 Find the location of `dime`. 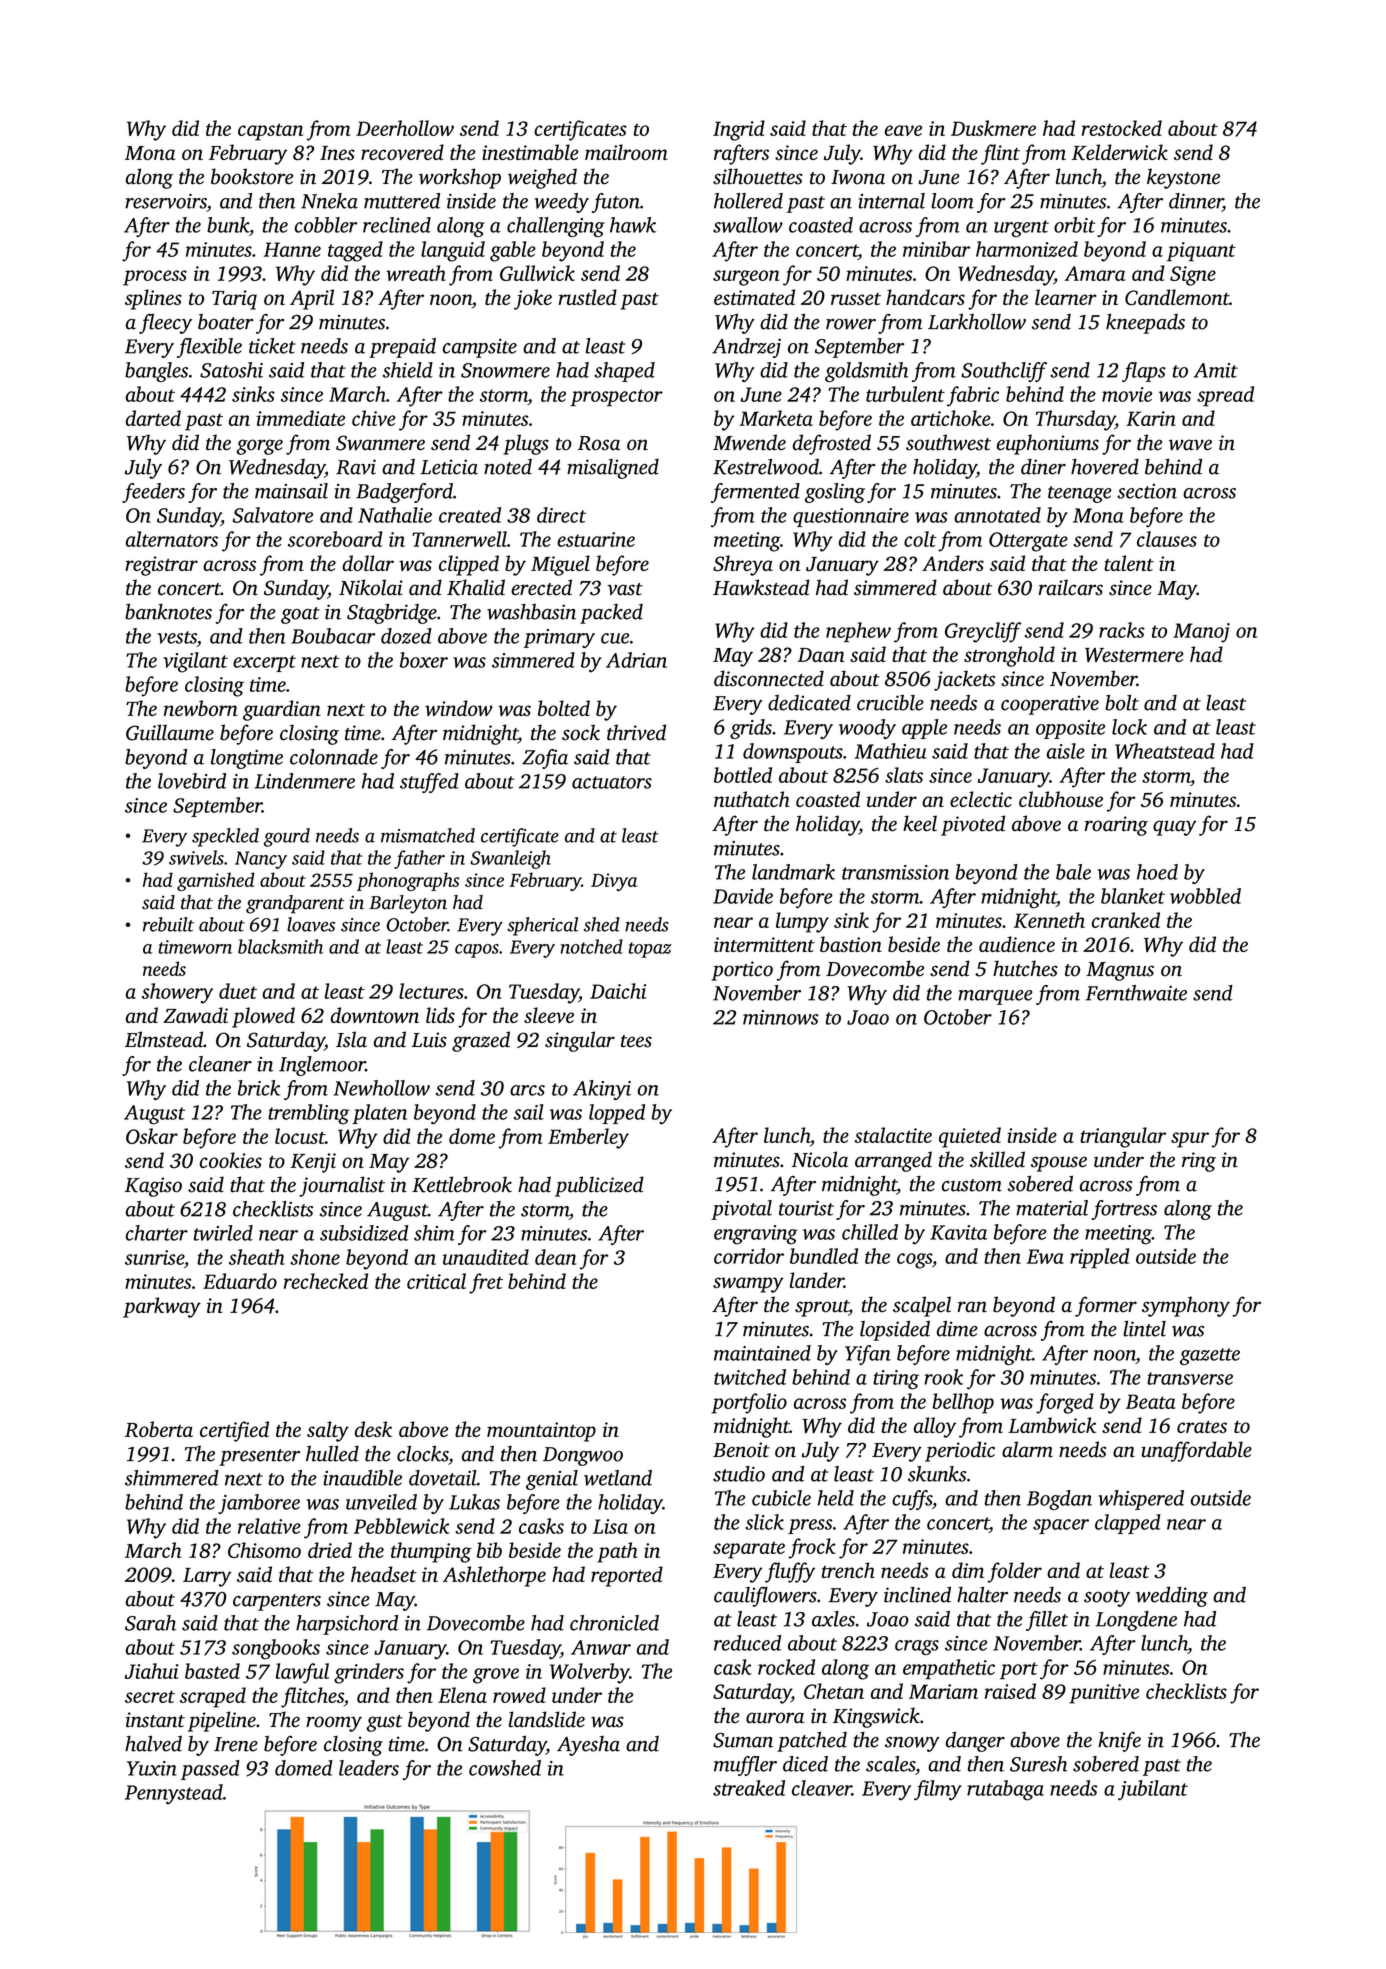

dime is located at coordinates (957, 1329).
